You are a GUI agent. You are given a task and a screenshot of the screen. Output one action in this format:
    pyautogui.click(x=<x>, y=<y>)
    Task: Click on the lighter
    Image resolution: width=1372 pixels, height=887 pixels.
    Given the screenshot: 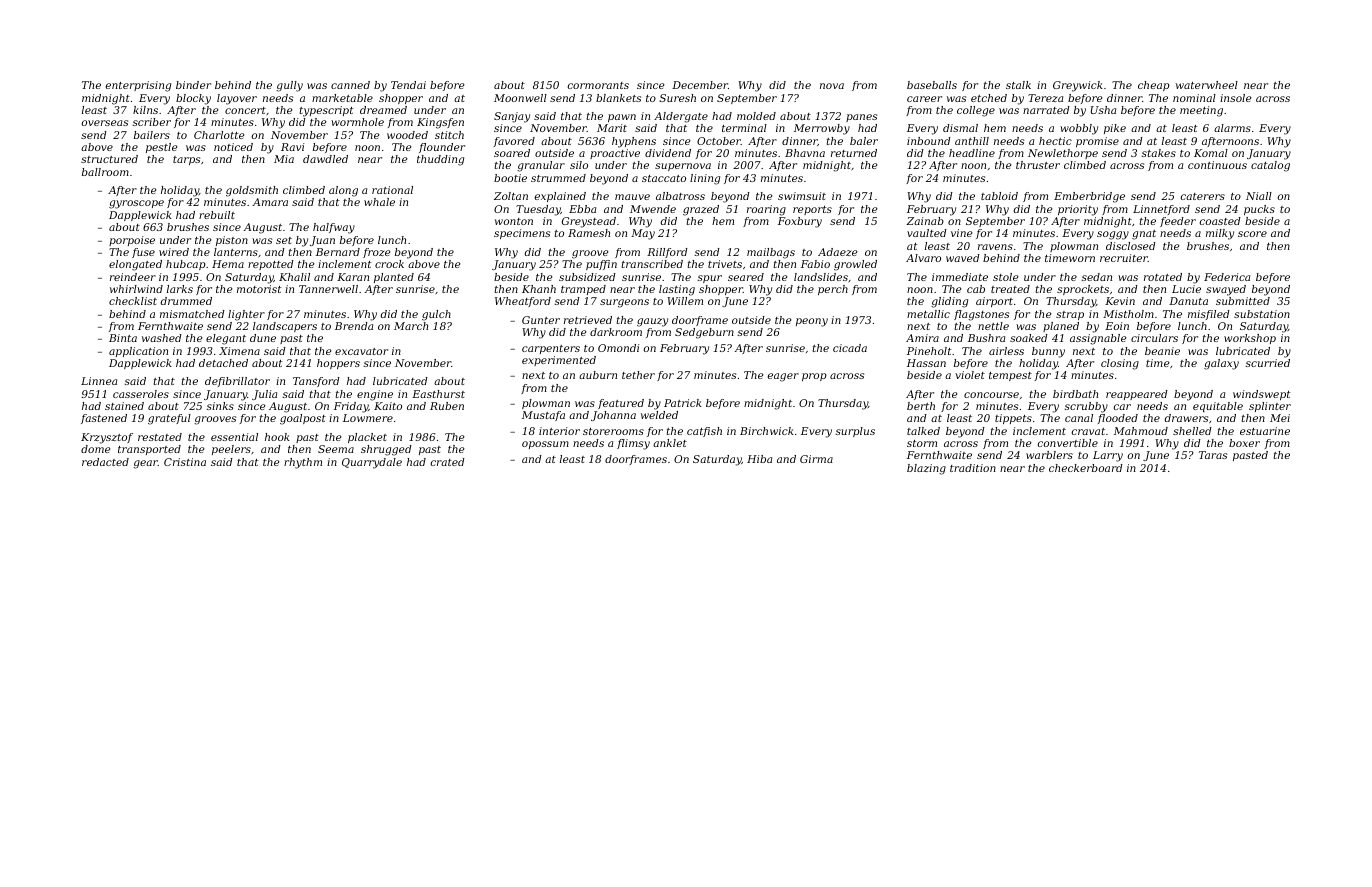 What is the action you would take?
    pyautogui.click(x=246, y=315)
